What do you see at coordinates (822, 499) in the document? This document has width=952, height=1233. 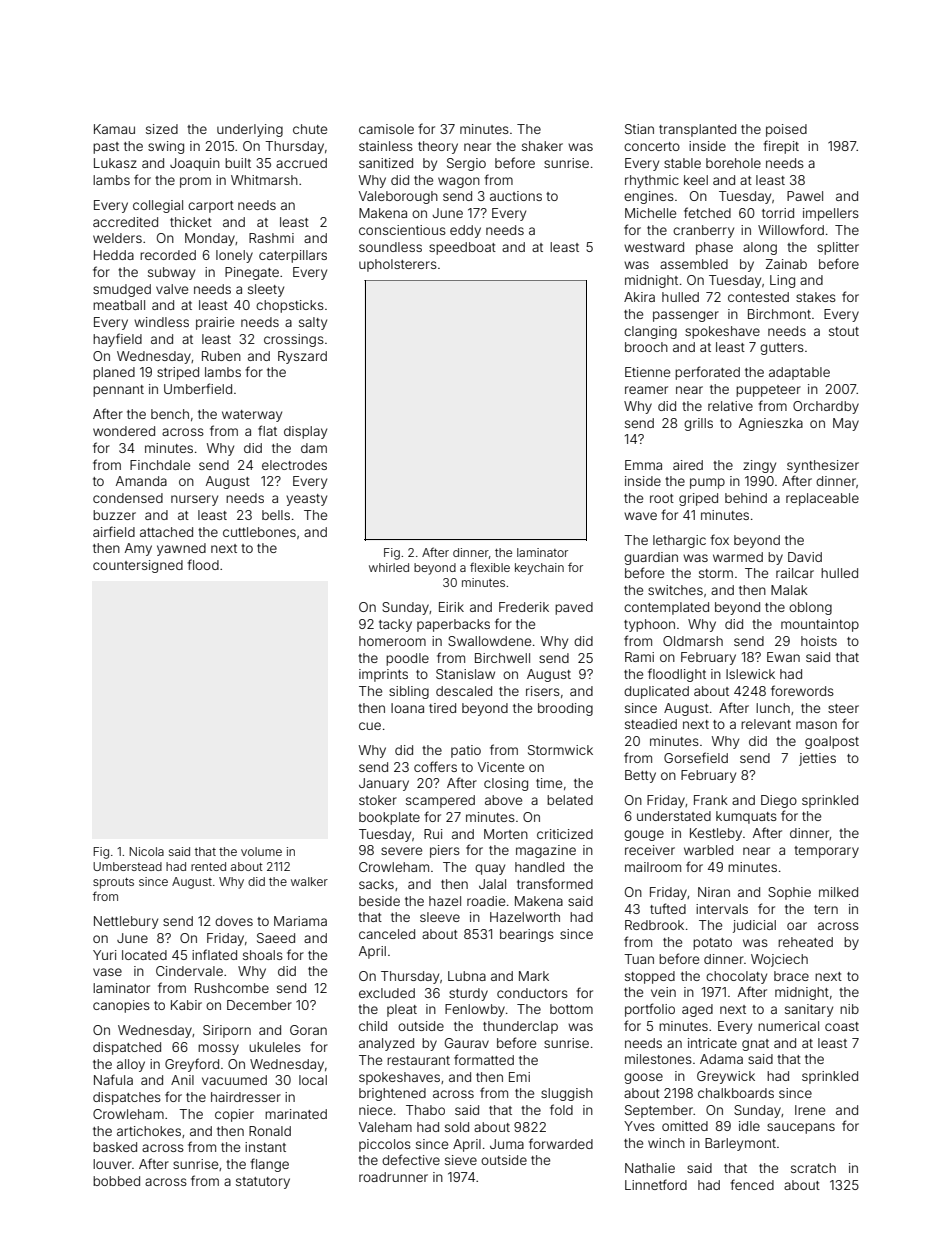 I see `replaceable` at bounding box center [822, 499].
